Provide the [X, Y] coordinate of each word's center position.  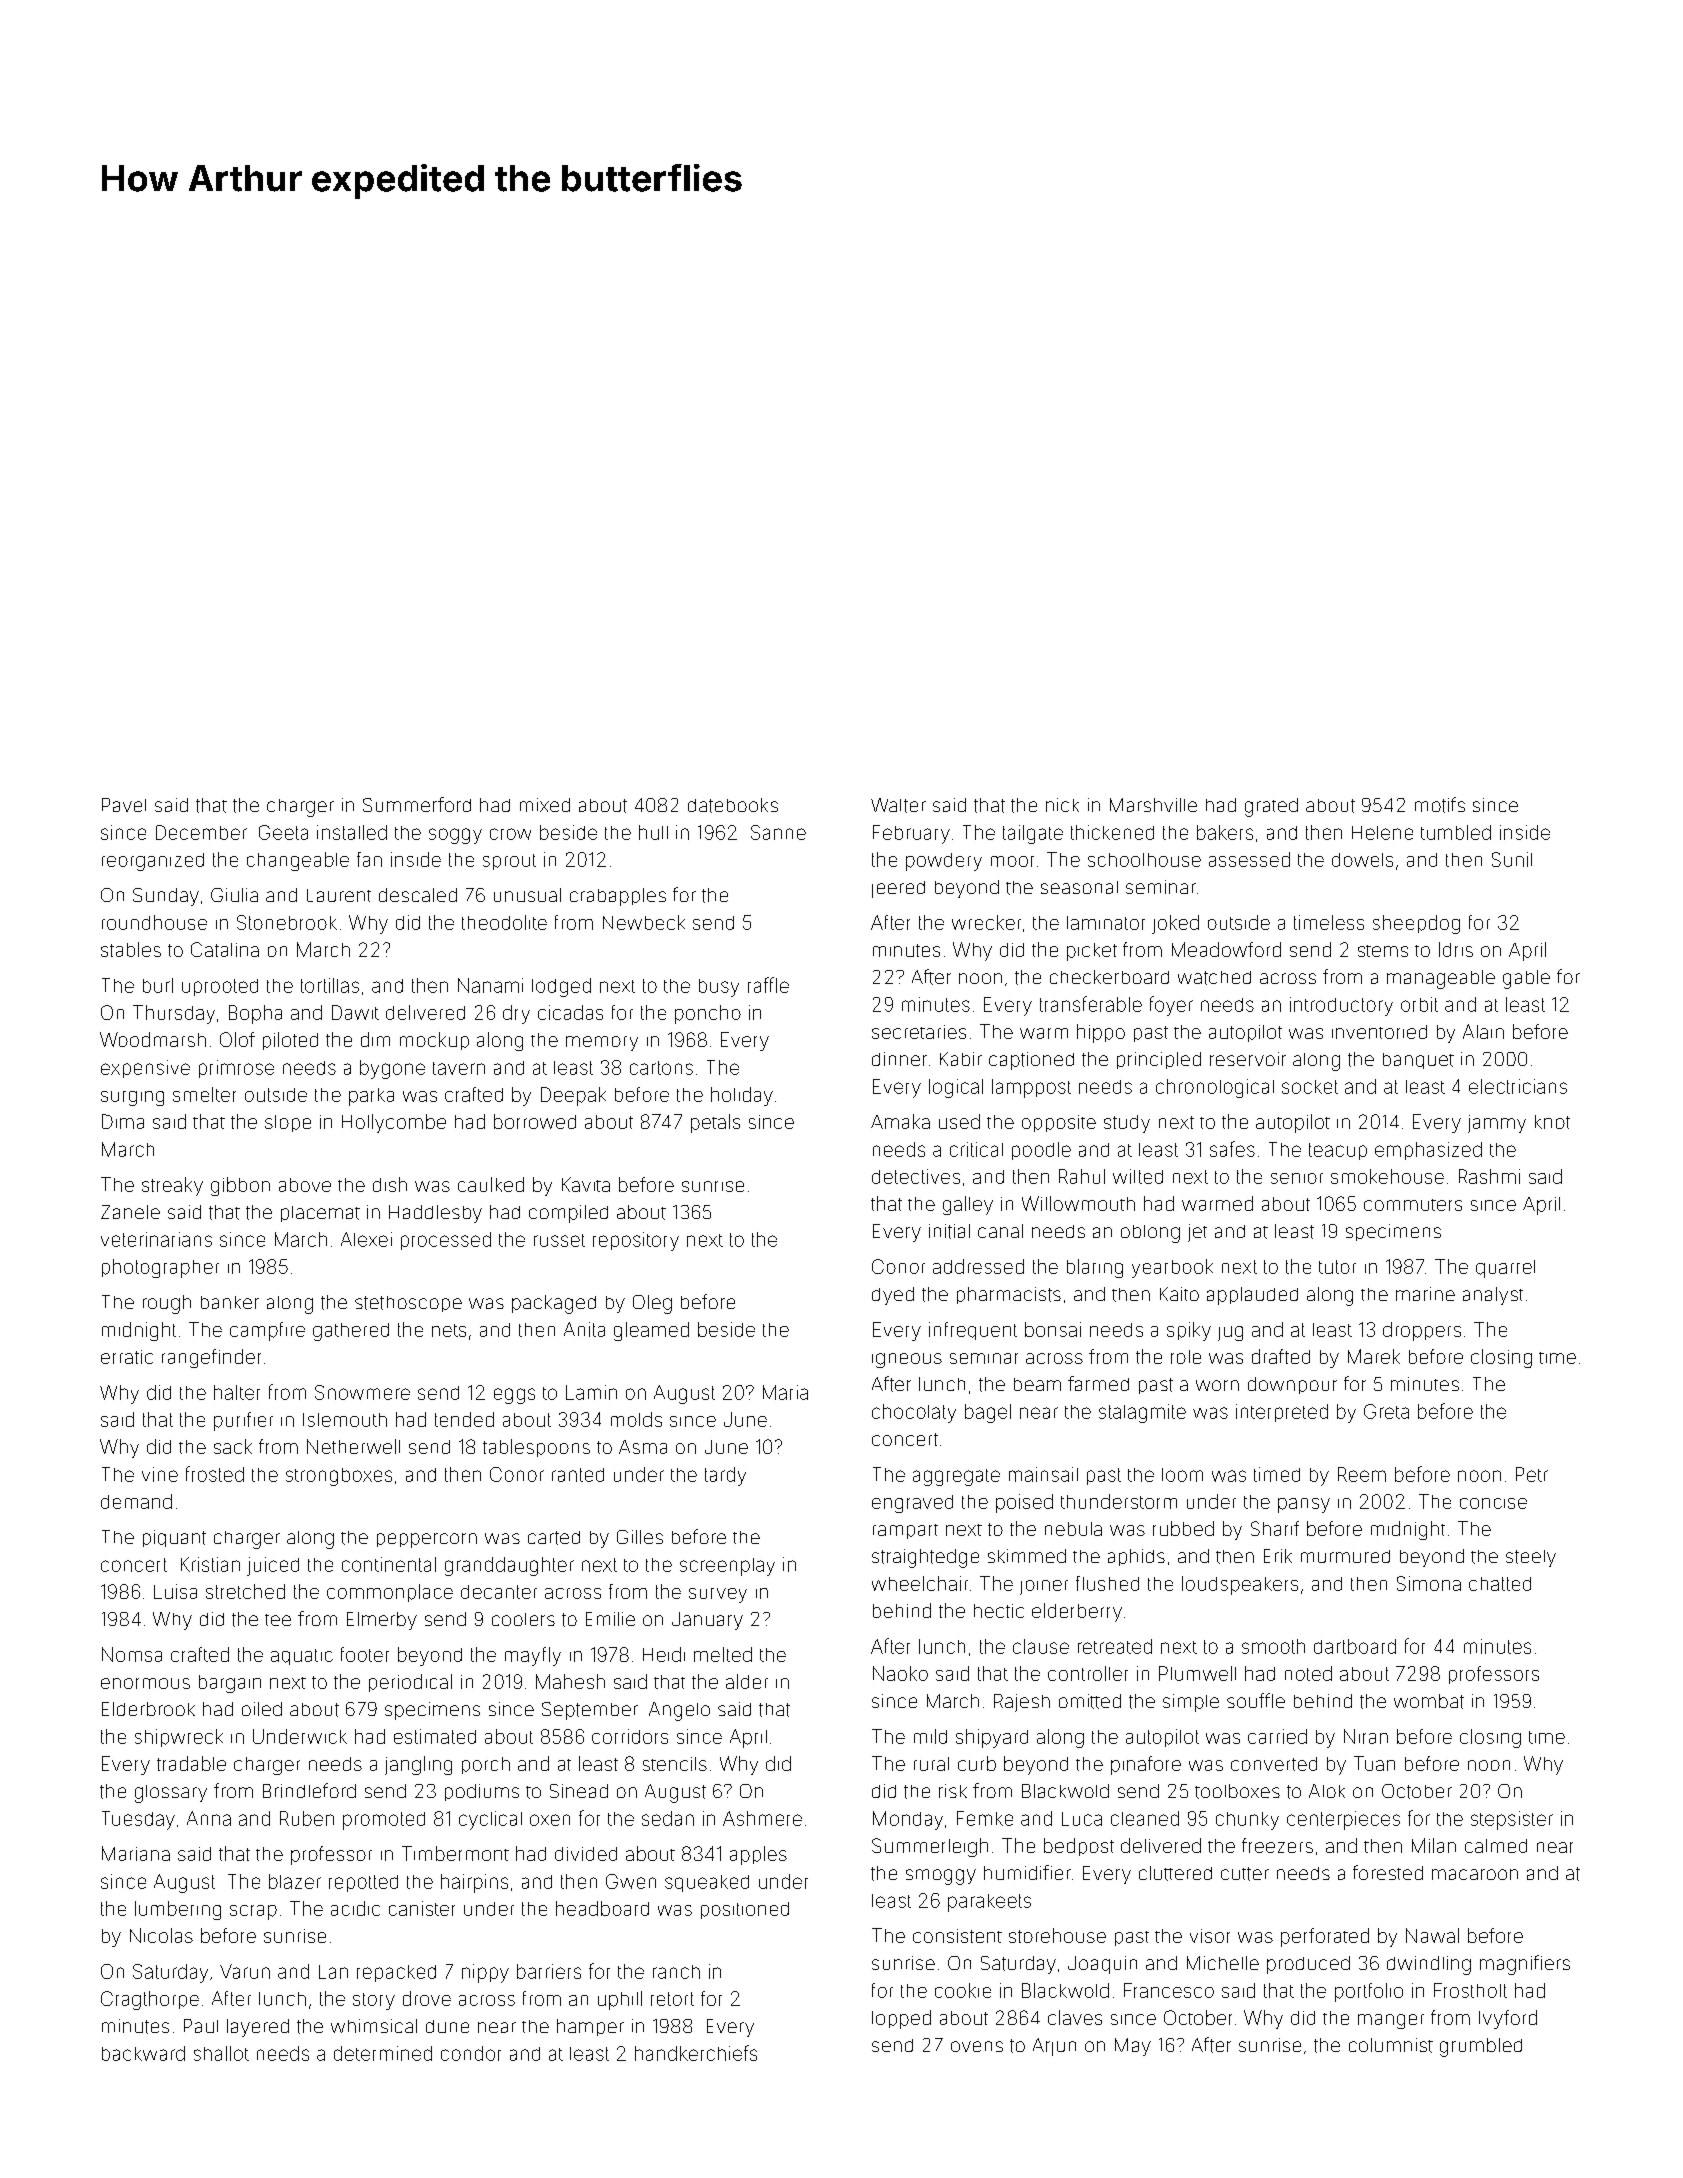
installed [352, 832]
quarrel [1505, 1269]
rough [167, 1304]
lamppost [1031, 1088]
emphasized [1428, 1151]
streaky [172, 1186]
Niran [1366, 1736]
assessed [1249, 859]
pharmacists [1009, 1295]
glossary [171, 1794]
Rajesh [1022, 1703]
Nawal [1432, 1935]
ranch [676, 1972]
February [911, 834]
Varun [245, 1971]
